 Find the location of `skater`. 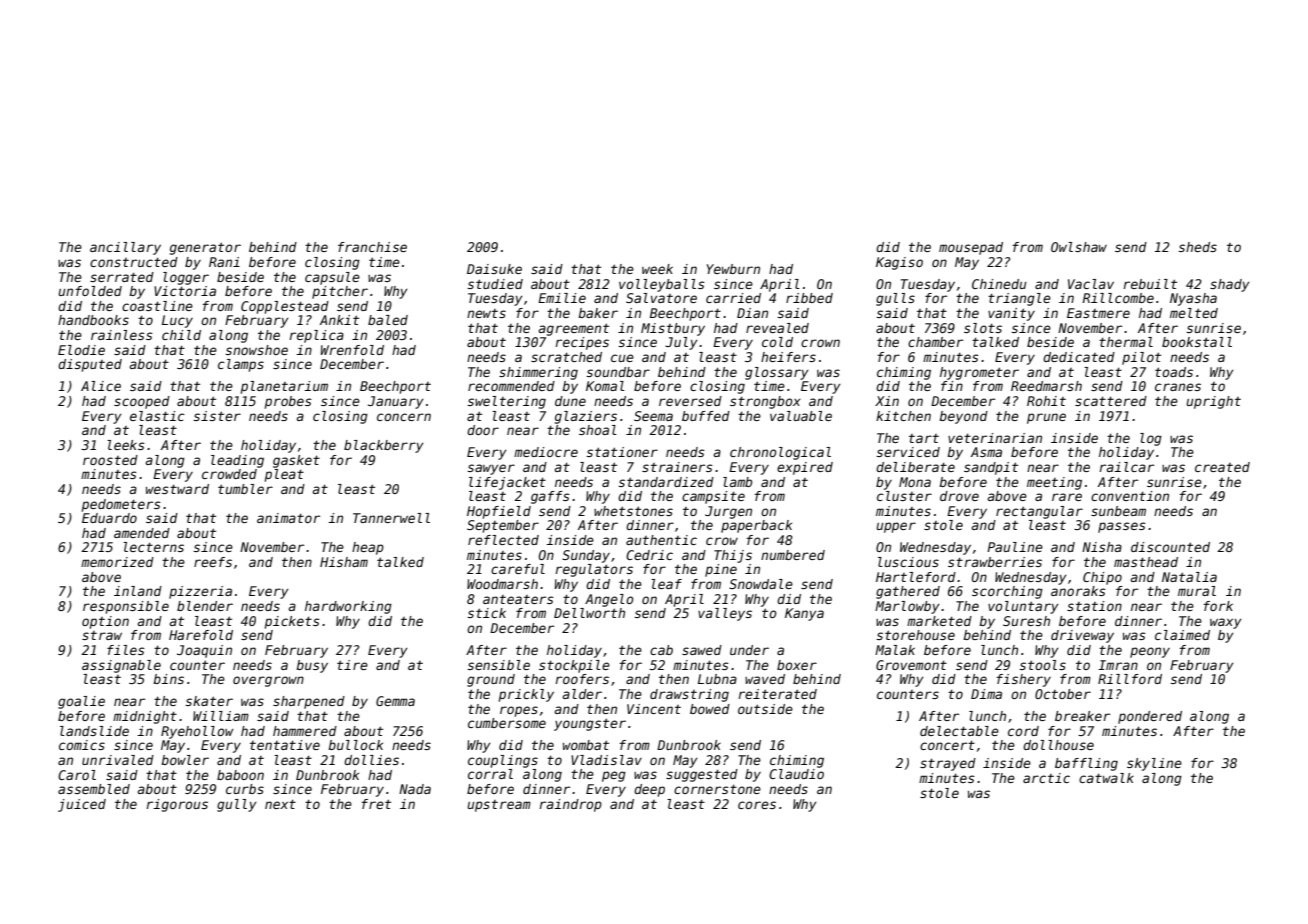

skater is located at coordinates (209, 701).
